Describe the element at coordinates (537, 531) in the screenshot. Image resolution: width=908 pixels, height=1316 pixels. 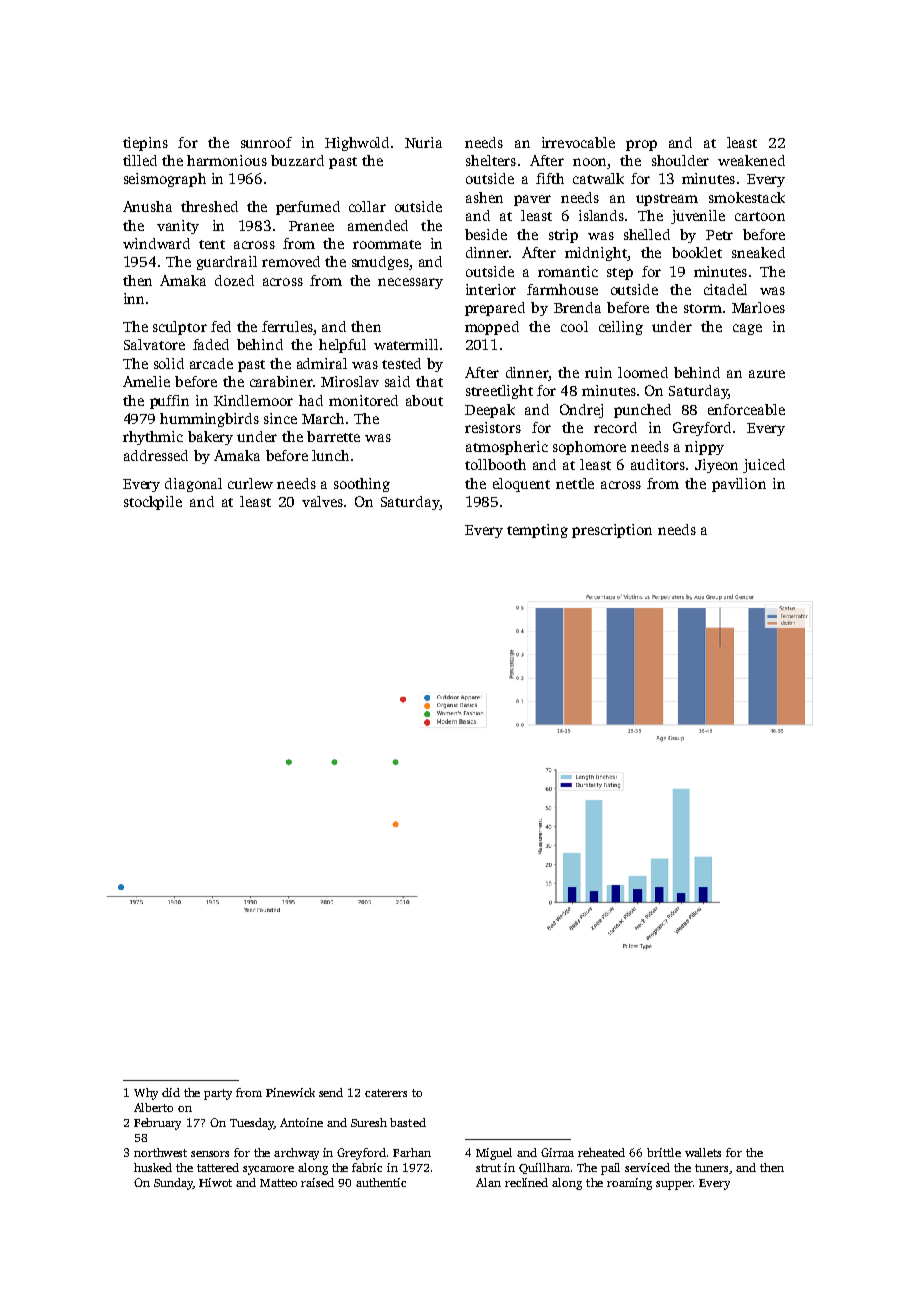
I see `tempting` at that location.
